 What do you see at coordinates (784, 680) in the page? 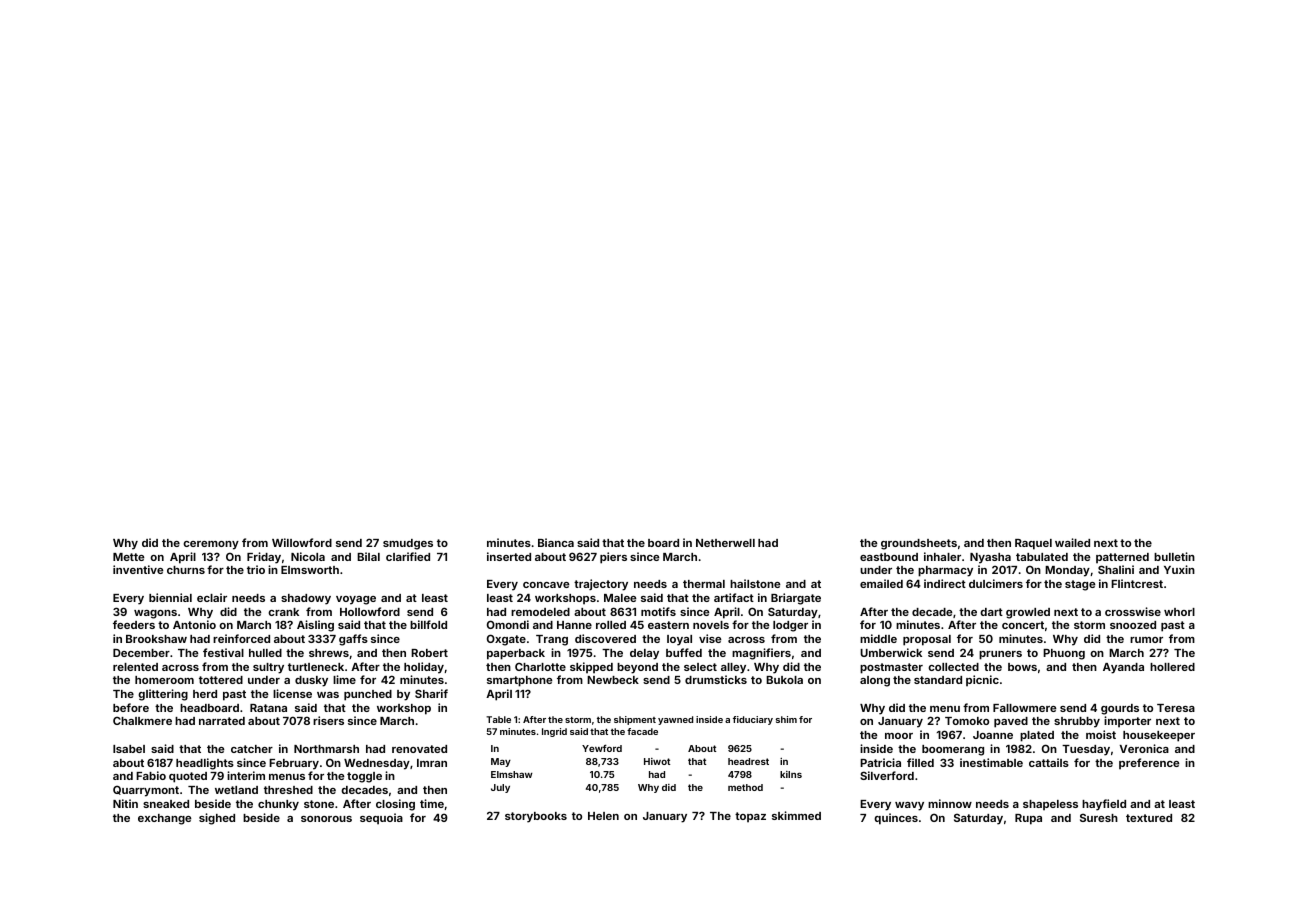
I see `Bukola` at bounding box center [784, 680].
